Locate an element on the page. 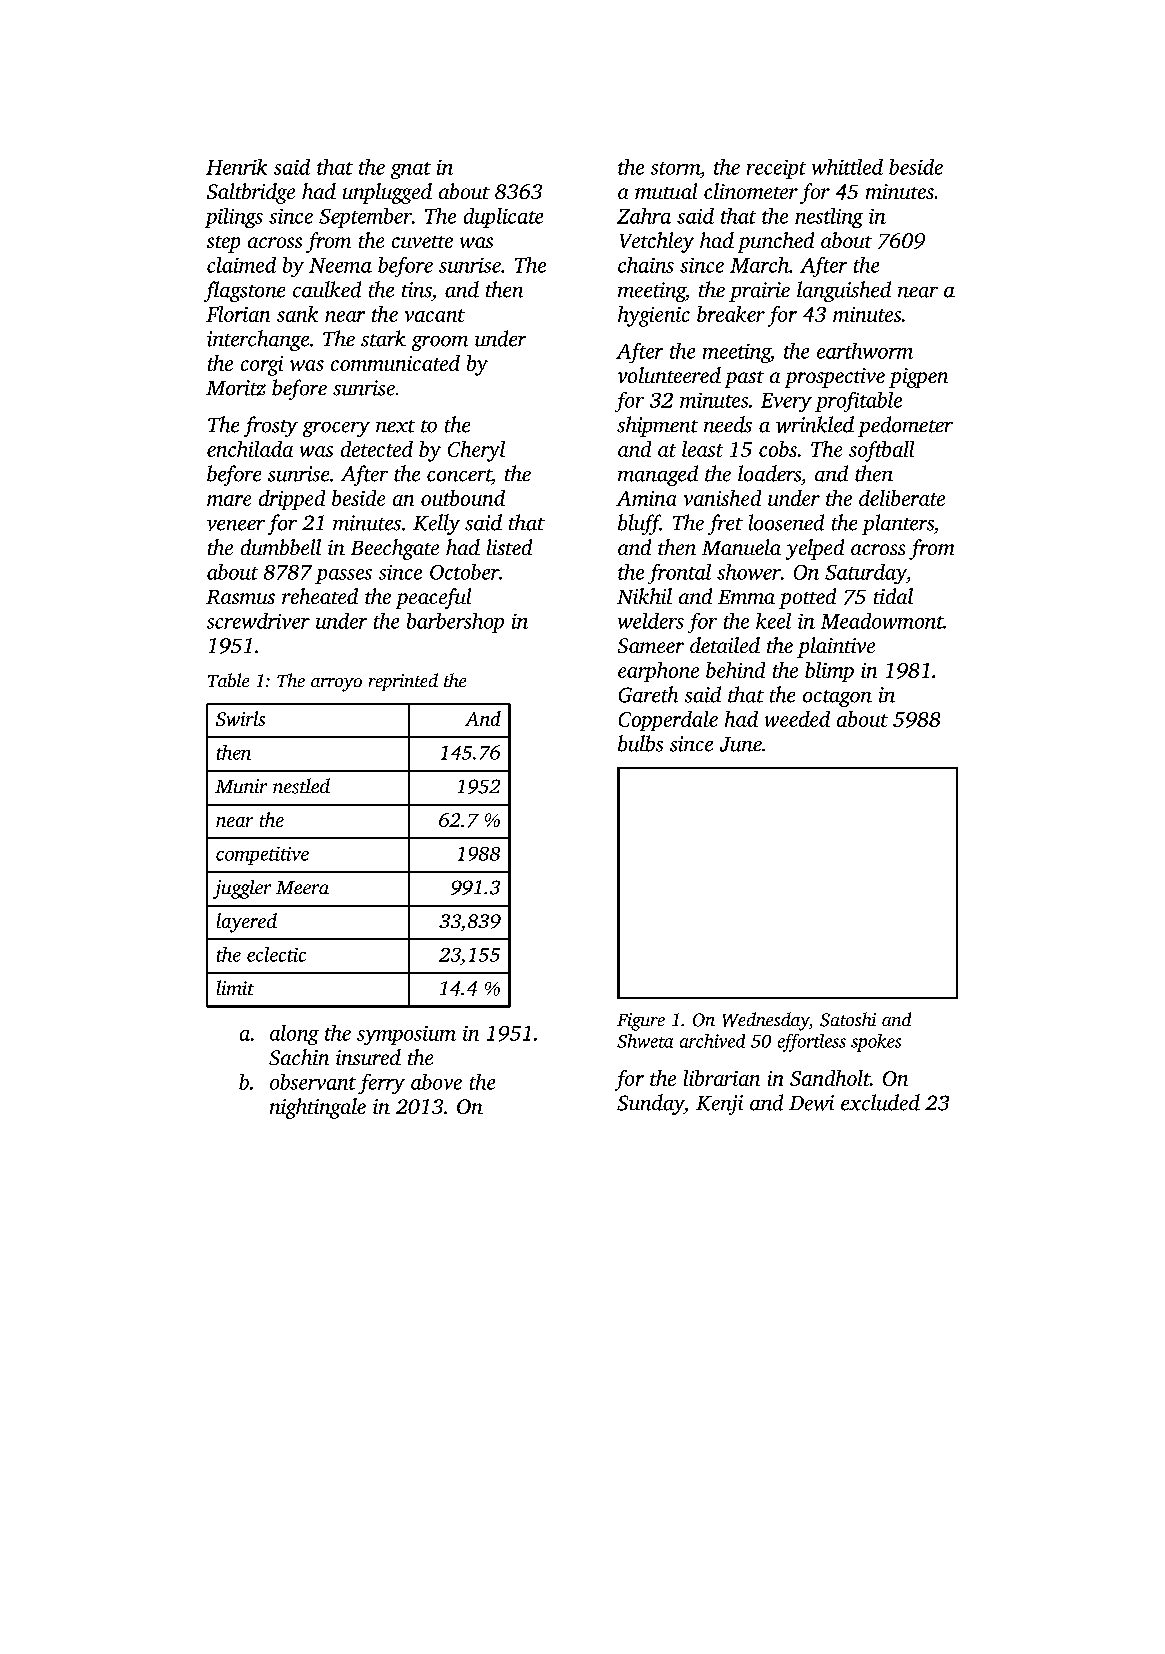  along is located at coordinates (294, 1035).
